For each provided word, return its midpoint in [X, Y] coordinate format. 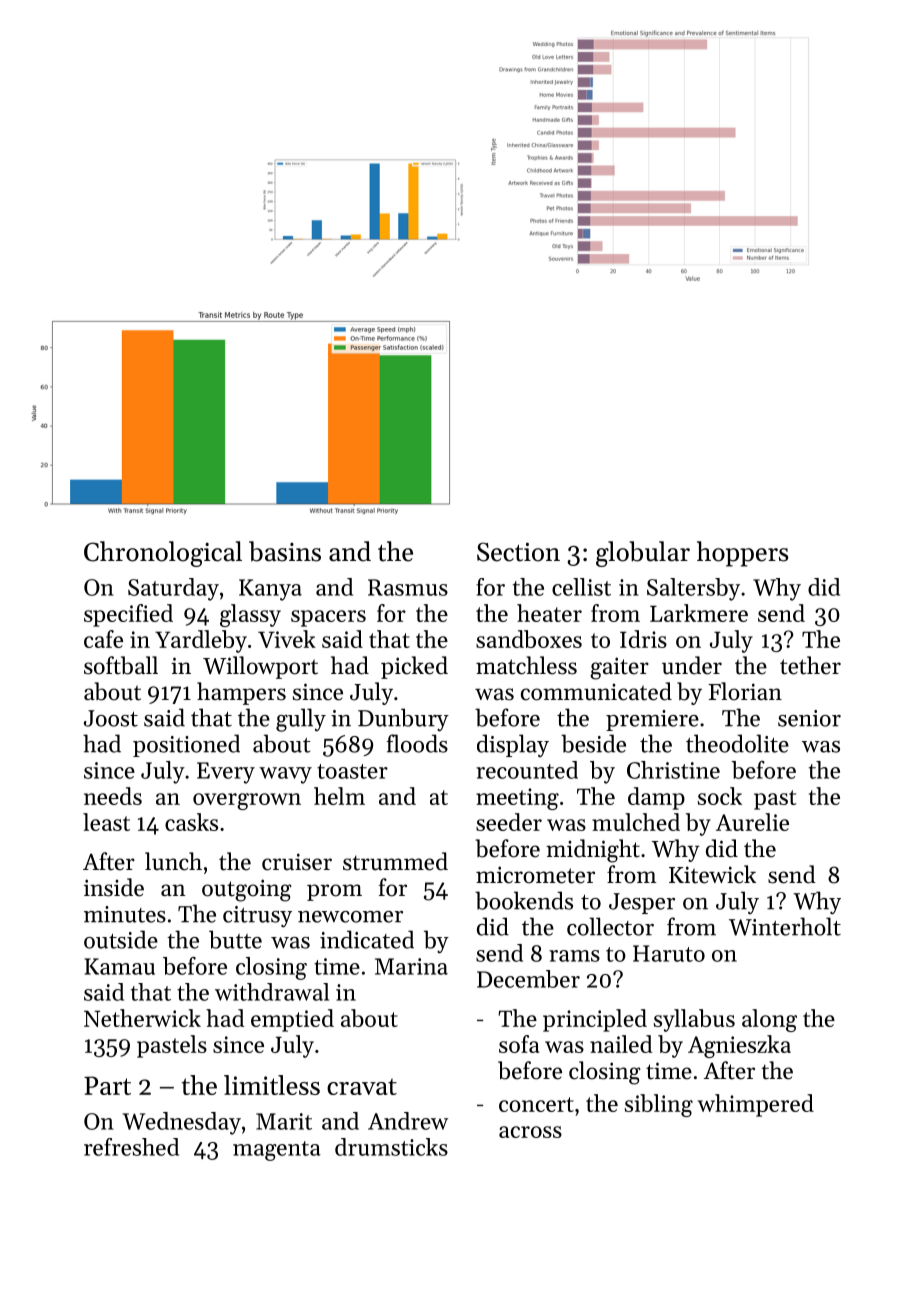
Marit [284, 1121]
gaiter [619, 668]
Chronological [163, 554]
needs [113, 796]
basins [285, 551]
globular [643, 554]
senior [809, 718]
